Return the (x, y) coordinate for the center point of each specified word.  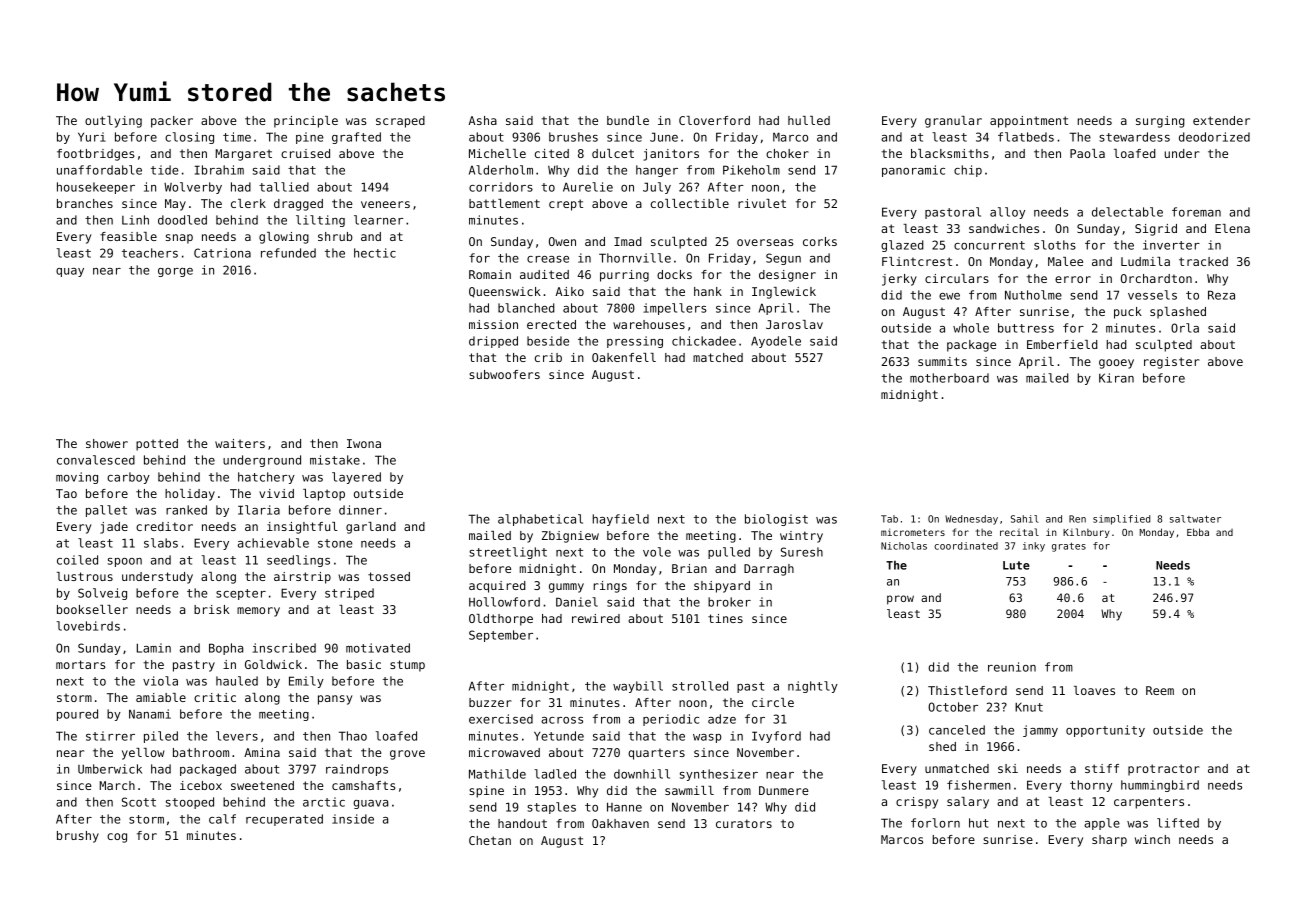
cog (117, 838)
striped (349, 594)
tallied (284, 187)
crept (566, 205)
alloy (1007, 213)
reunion (1012, 667)
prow (900, 600)
